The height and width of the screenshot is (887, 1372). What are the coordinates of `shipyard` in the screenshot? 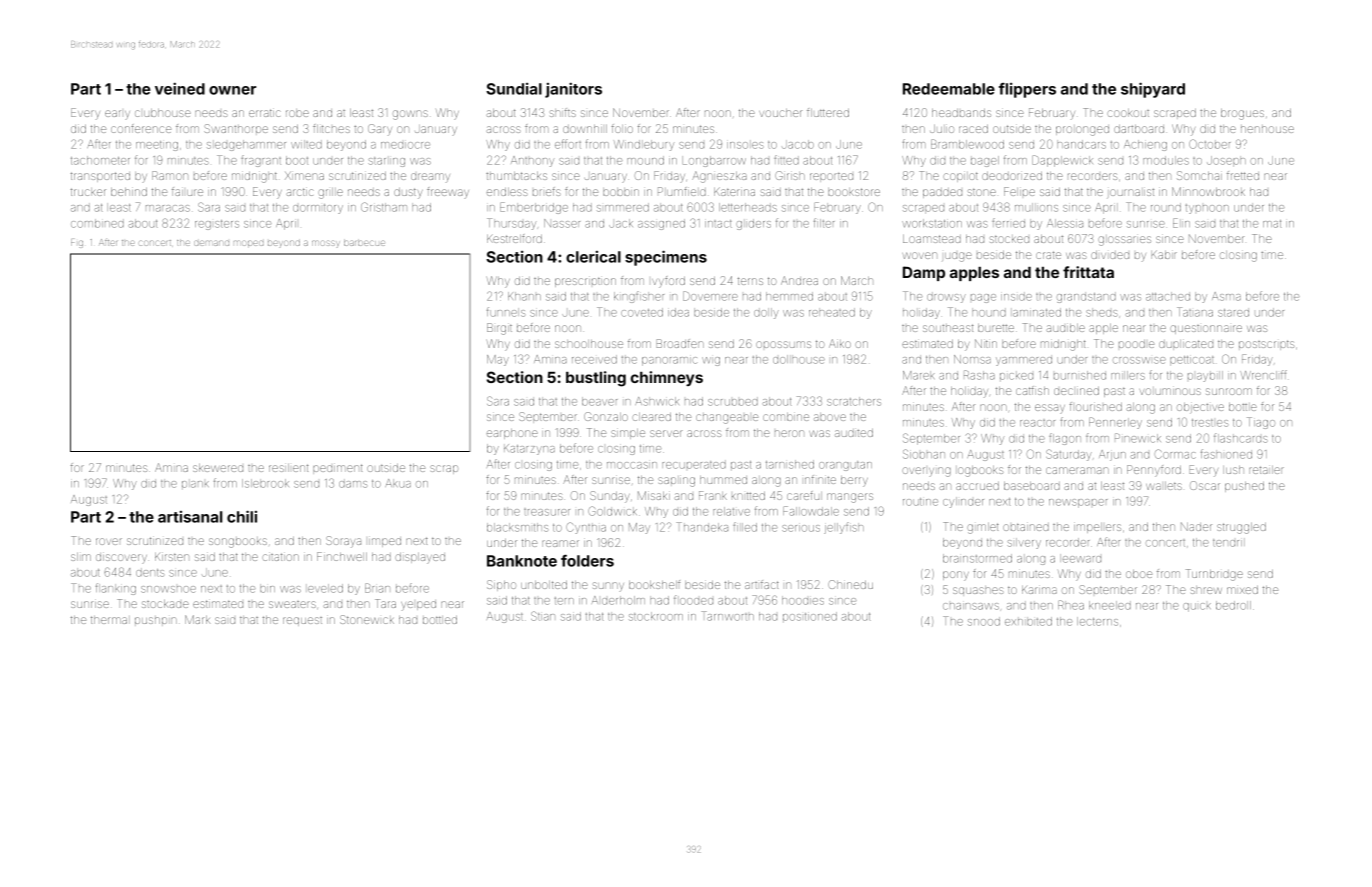 It's located at (1153, 90).
